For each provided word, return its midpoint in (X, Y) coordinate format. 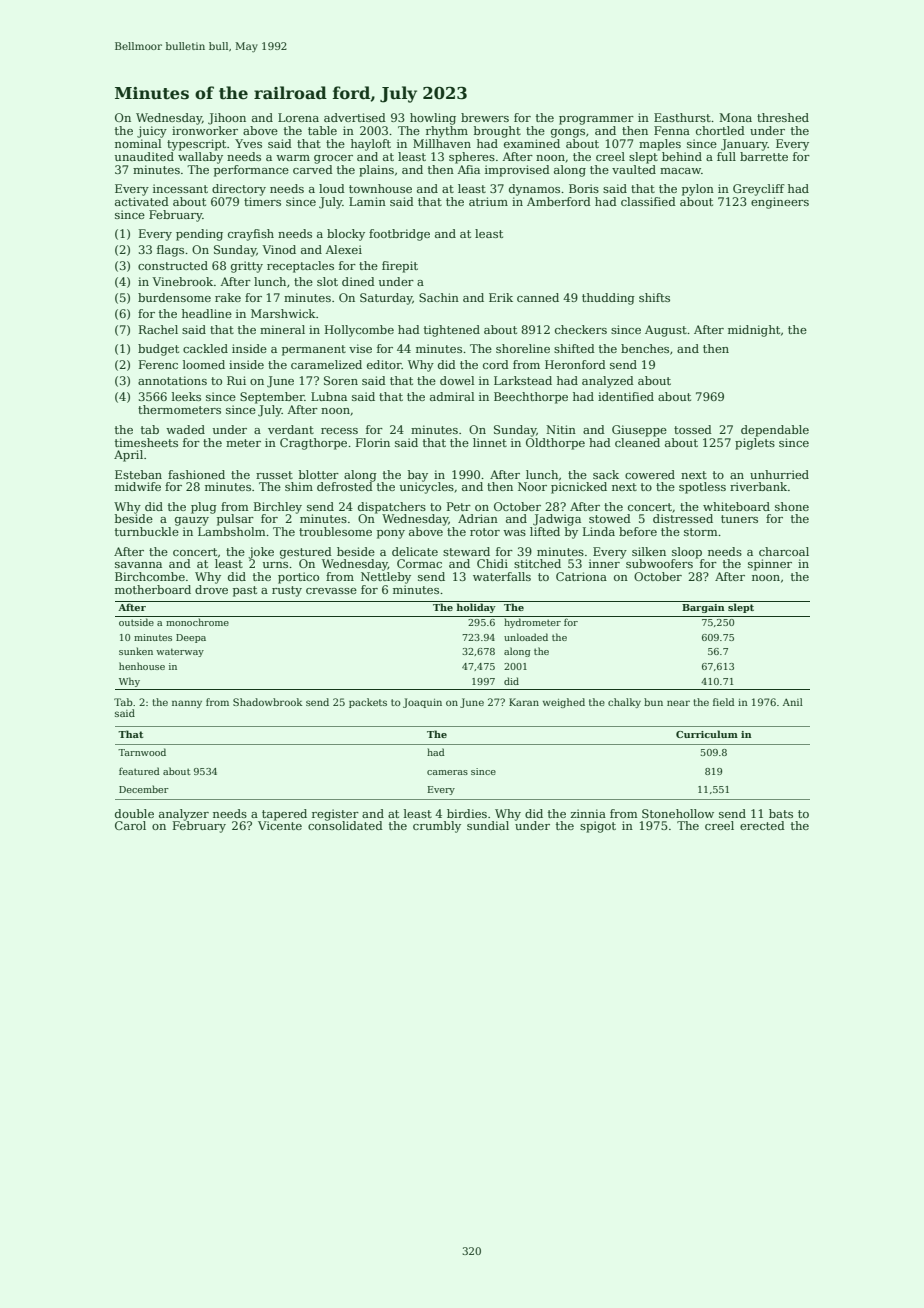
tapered (284, 815)
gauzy (192, 521)
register (335, 815)
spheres (472, 158)
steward (466, 551)
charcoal (784, 551)
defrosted (345, 486)
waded (185, 429)
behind (682, 156)
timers (262, 201)
